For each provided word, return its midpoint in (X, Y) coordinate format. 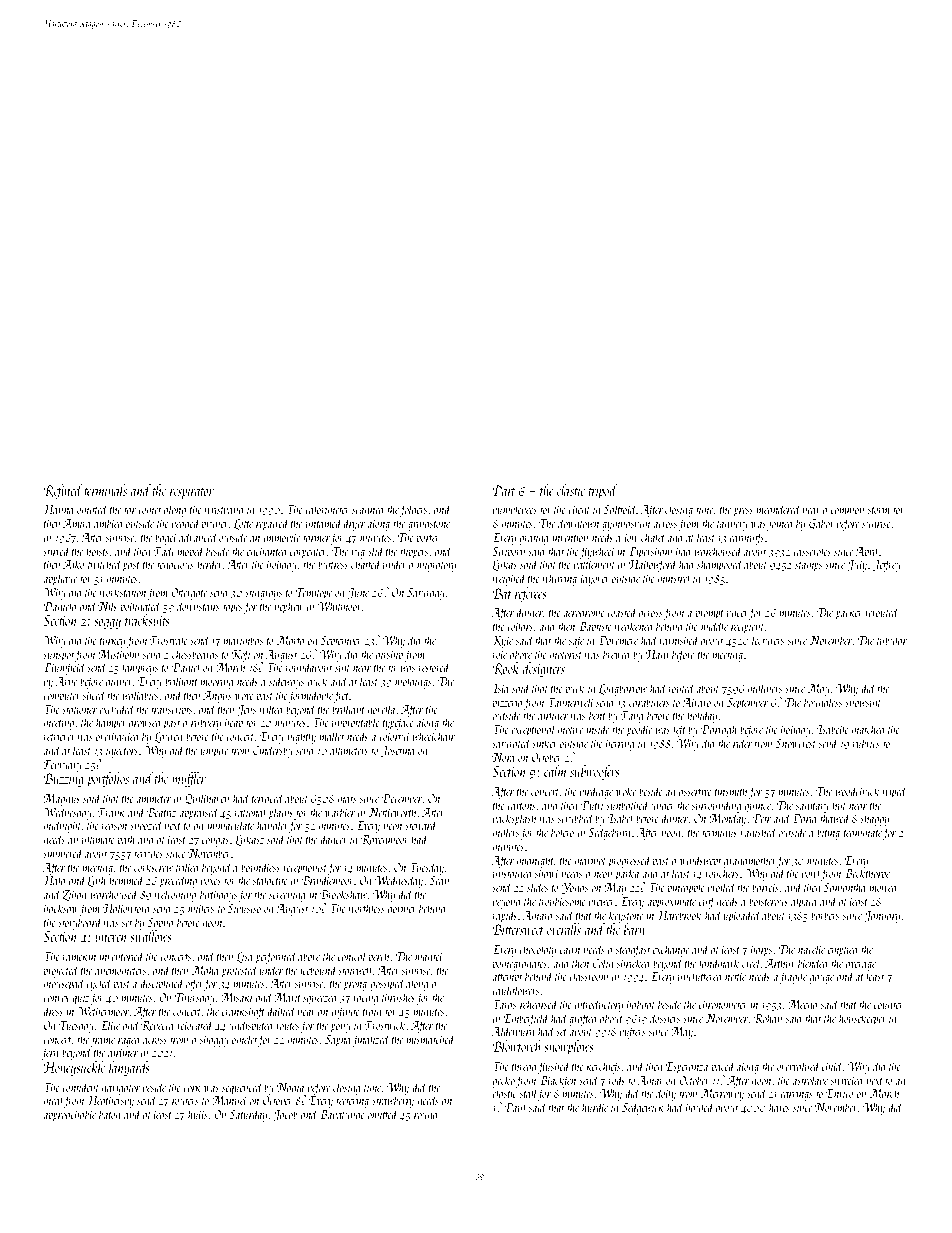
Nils (107, 606)
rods (617, 1080)
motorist (566, 654)
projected (61, 971)
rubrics (866, 743)
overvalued (798, 1066)
